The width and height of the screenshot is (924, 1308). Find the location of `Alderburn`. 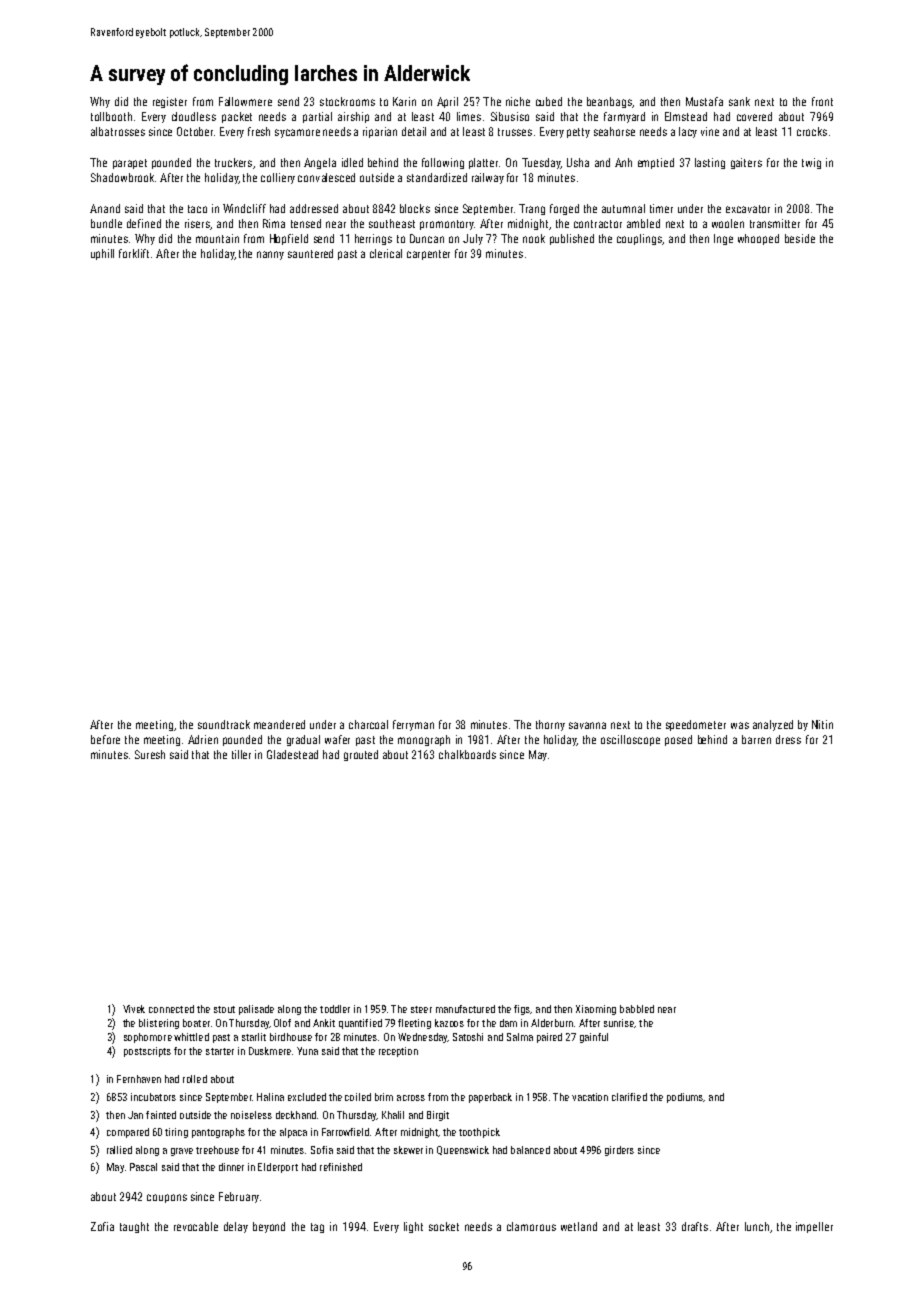

Alderburn is located at coordinates (552, 1023).
